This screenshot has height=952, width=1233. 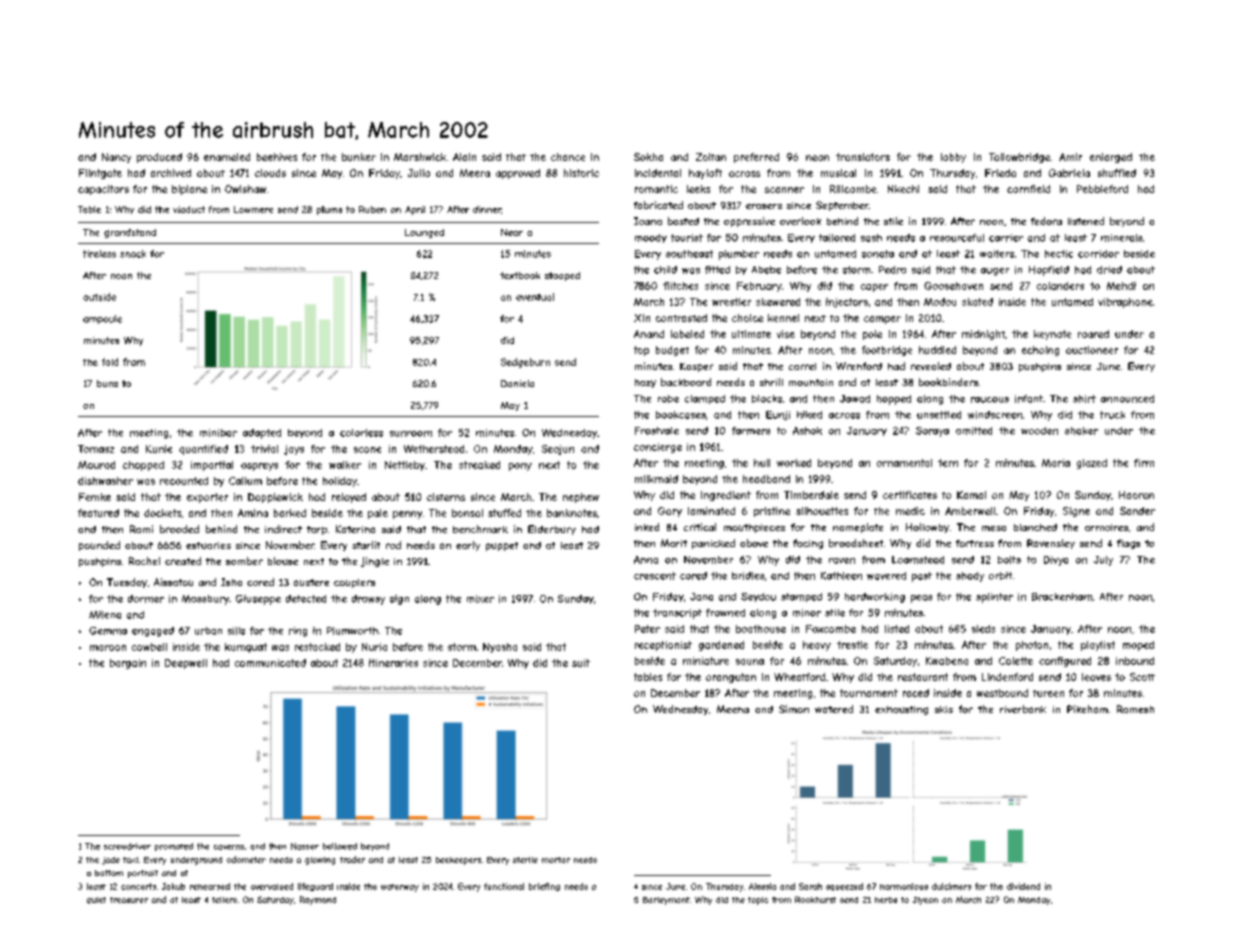 What do you see at coordinates (761, 629) in the screenshot?
I see `boathouse` at bounding box center [761, 629].
